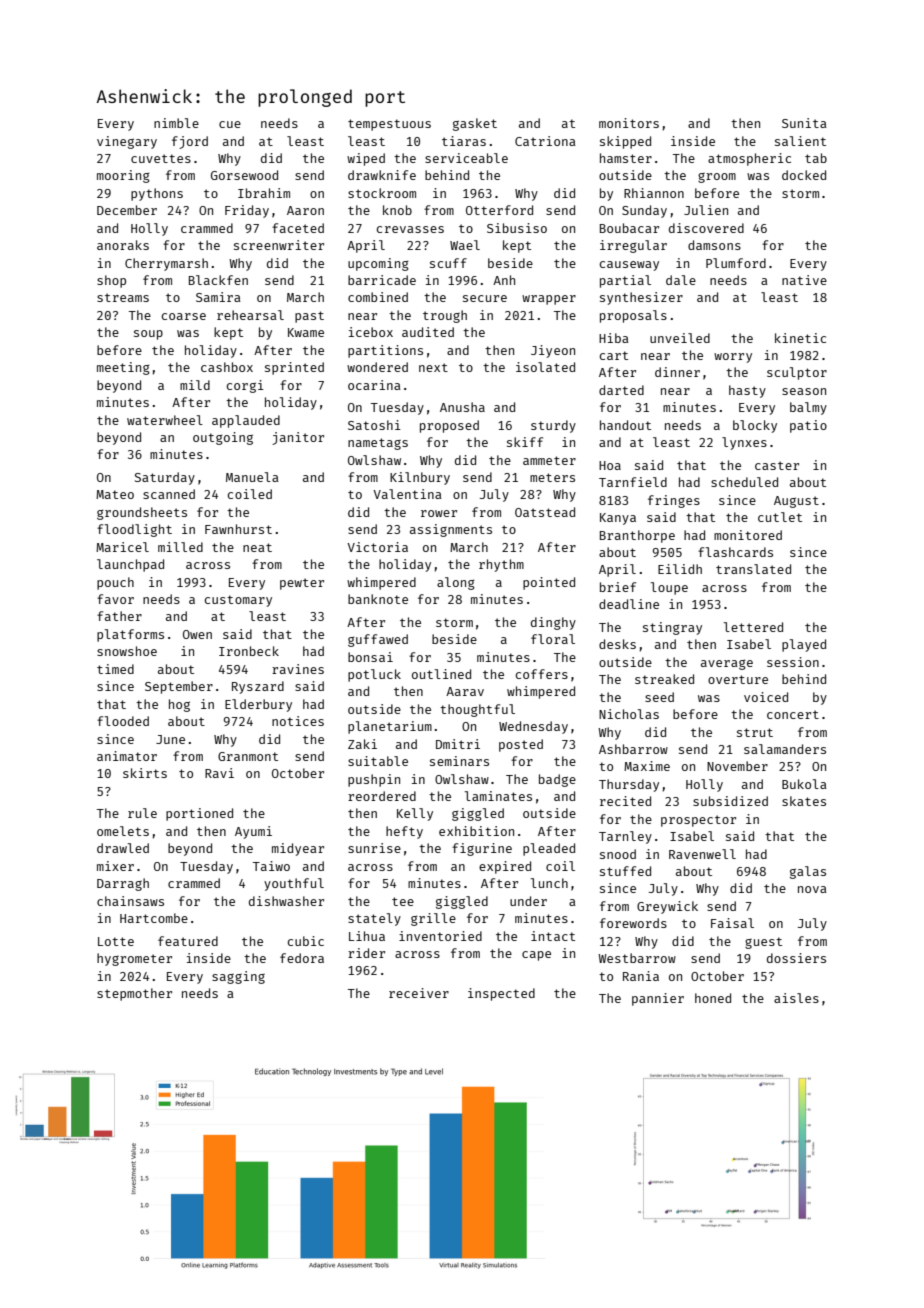 Image resolution: width=924 pixels, height=1308 pixels. What do you see at coordinates (553, 351) in the screenshot?
I see `Jiyeon` at bounding box center [553, 351].
